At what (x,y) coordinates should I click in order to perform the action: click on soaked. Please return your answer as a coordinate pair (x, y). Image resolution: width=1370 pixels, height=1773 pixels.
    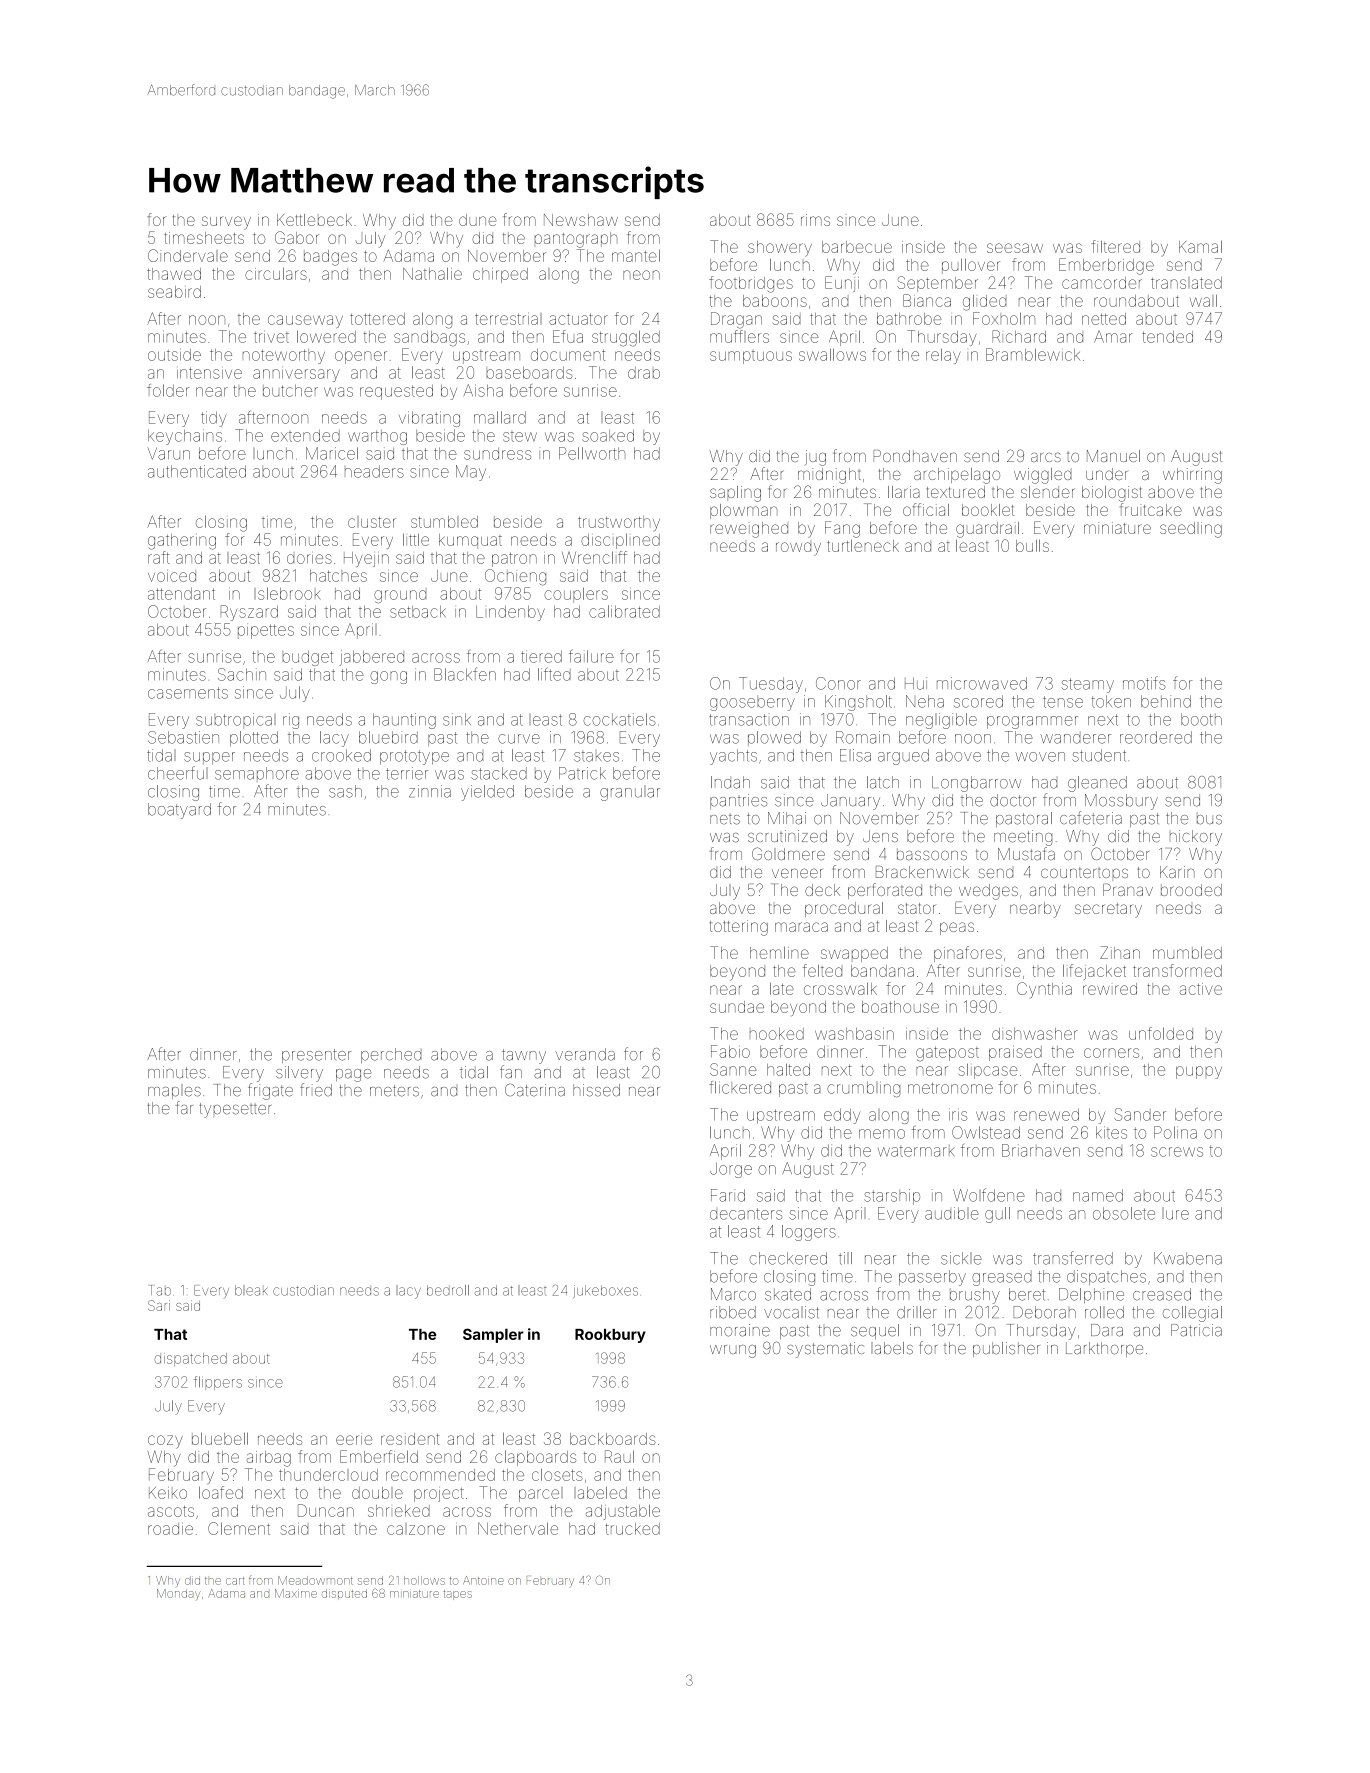
    Looking at the image, I should click on (608, 435).
